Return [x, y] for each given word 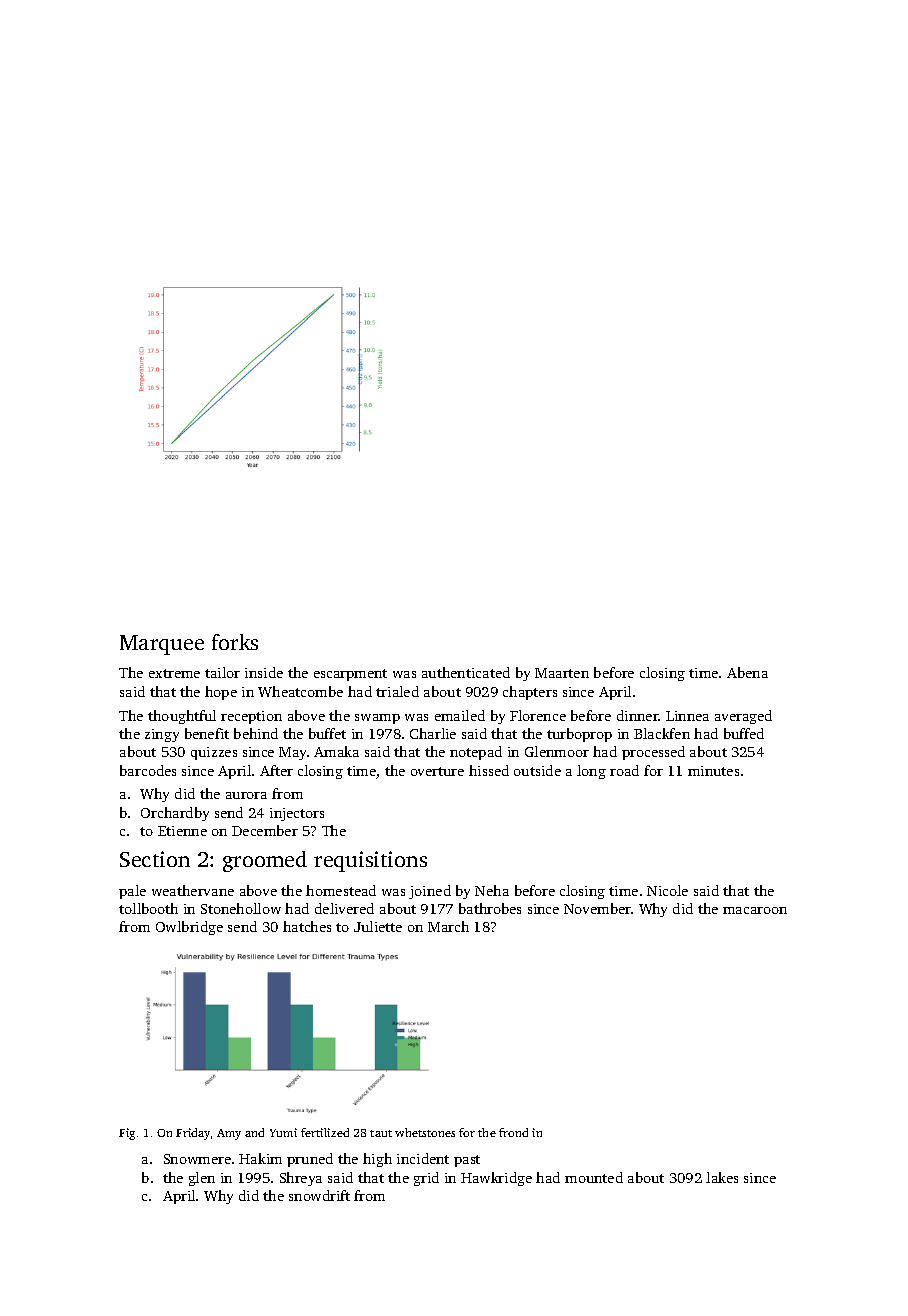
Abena [747, 672]
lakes [722, 1177]
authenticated [466, 672]
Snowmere [197, 1159]
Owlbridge [189, 928]
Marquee [162, 645]
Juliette [378, 926]
